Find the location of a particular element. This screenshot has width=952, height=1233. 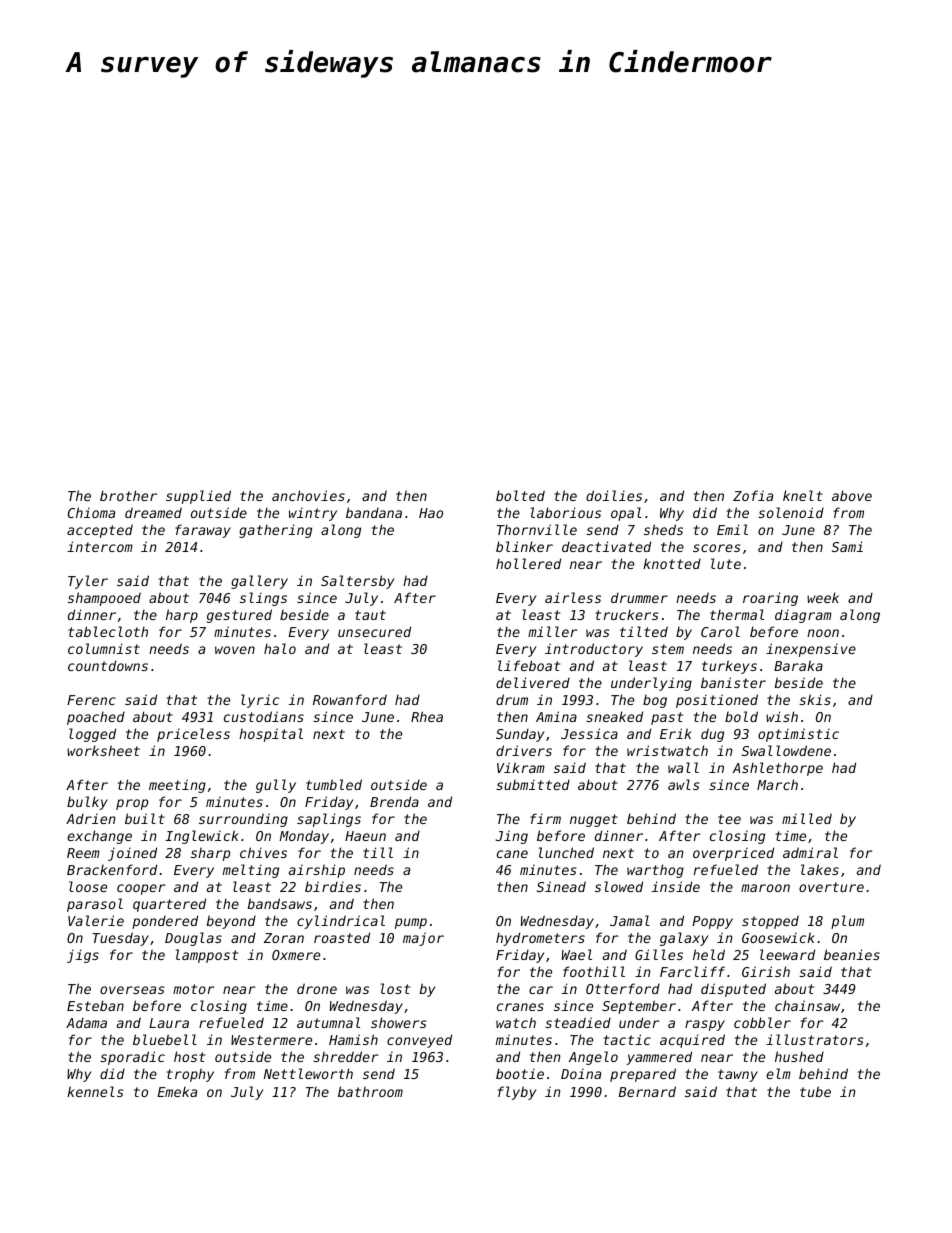

jigs is located at coordinates (83, 956).
